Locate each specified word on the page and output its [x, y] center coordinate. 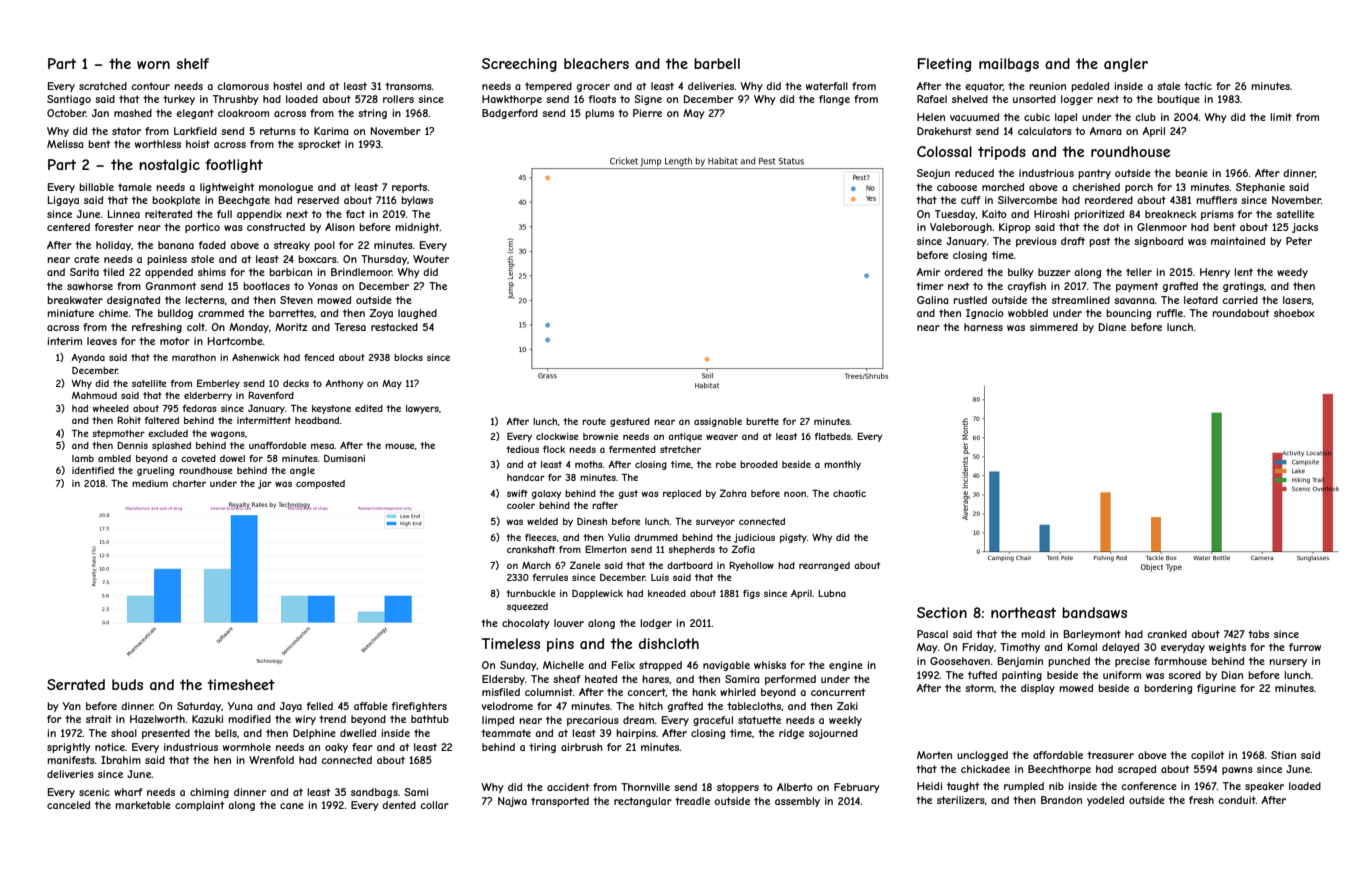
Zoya [381, 314]
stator [126, 131]
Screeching [519, 65]
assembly [797, 802]
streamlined [1081, 300]
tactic [1198, 86]
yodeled [1105, 801]
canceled [68, 805]
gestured [630, 422]
